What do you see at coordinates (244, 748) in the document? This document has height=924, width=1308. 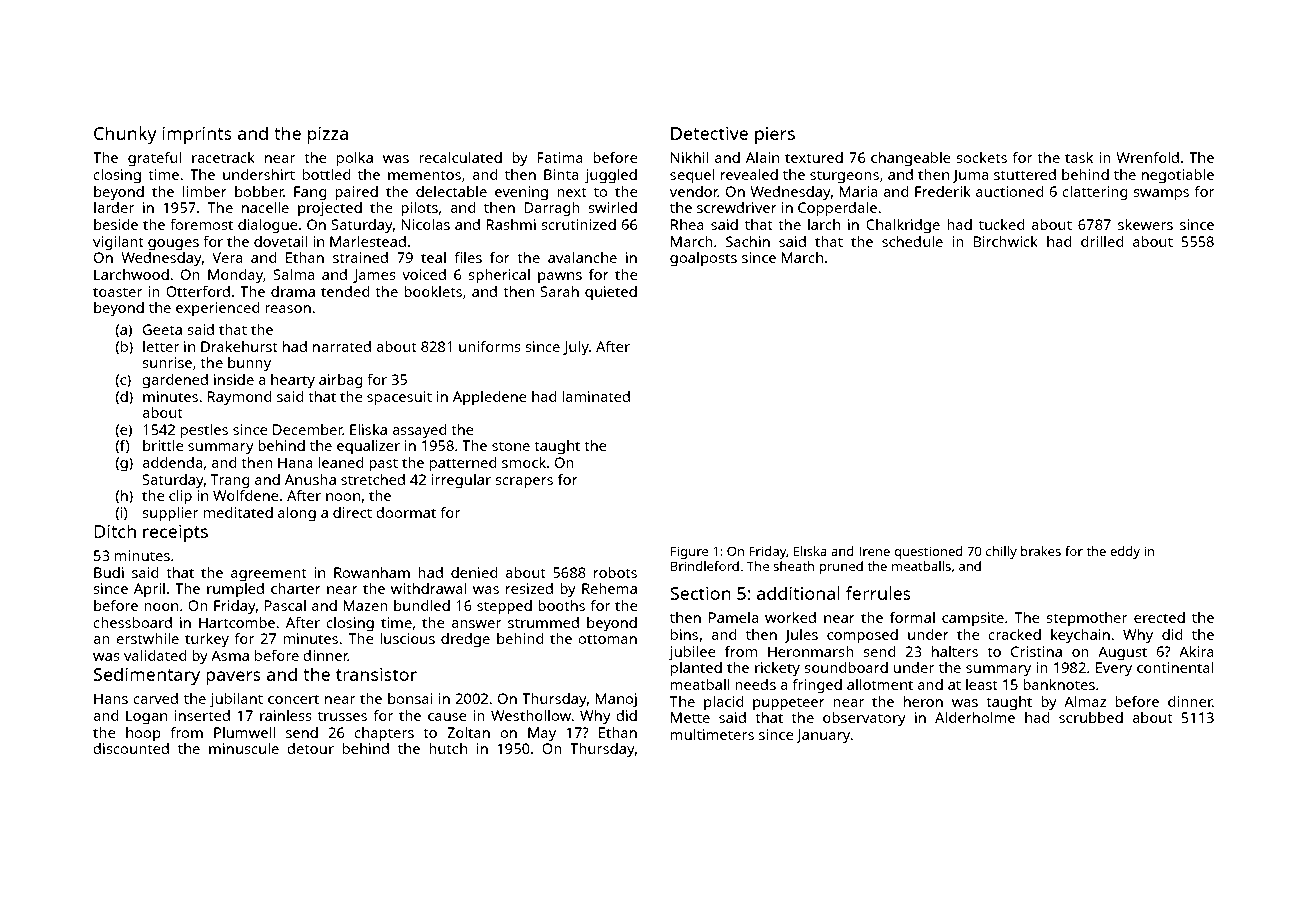 I see `minuscule` at bounding box center [244, 748].
